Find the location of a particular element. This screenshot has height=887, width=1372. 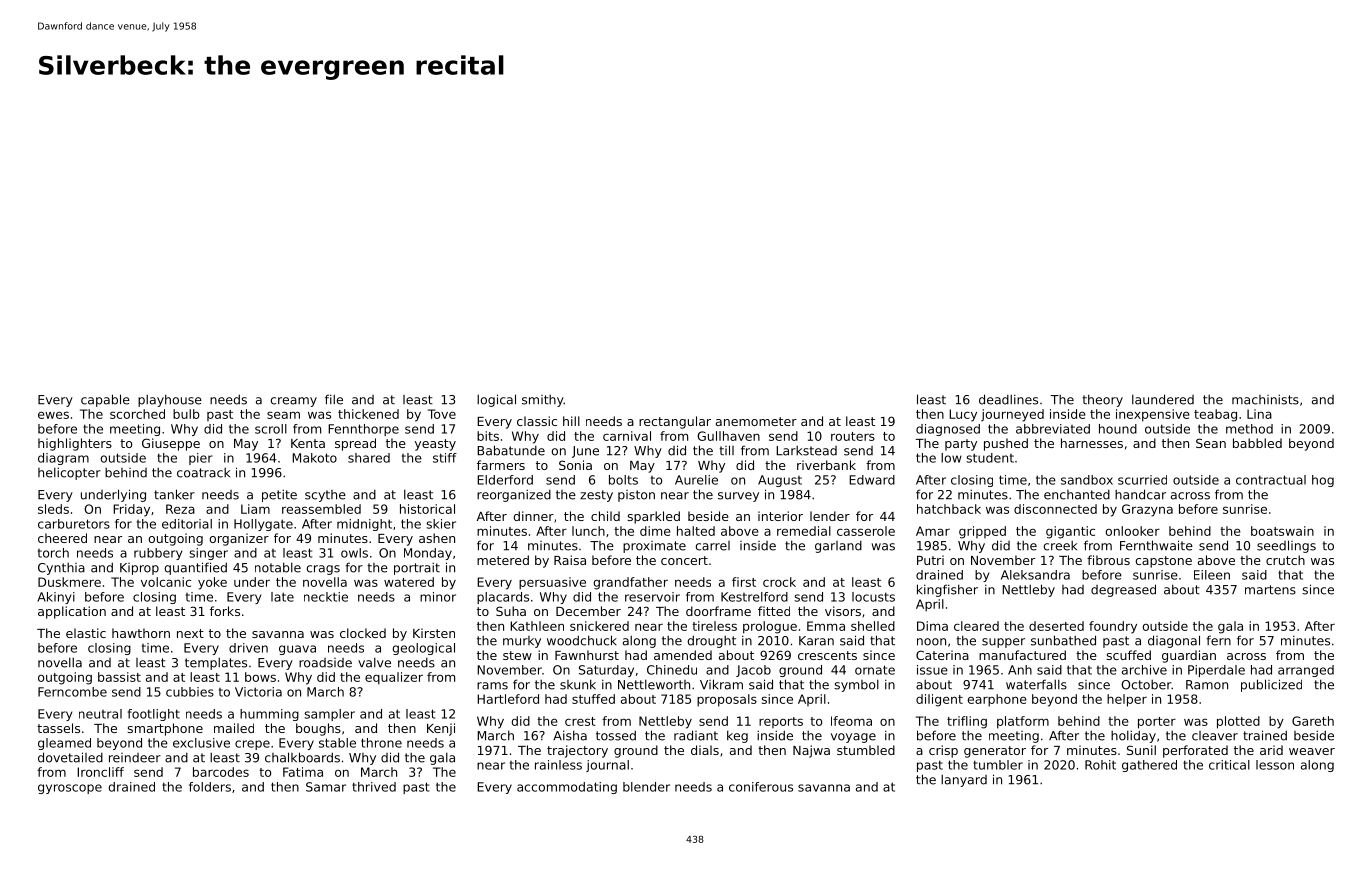

theory is located at coordinates (1102, 400).
